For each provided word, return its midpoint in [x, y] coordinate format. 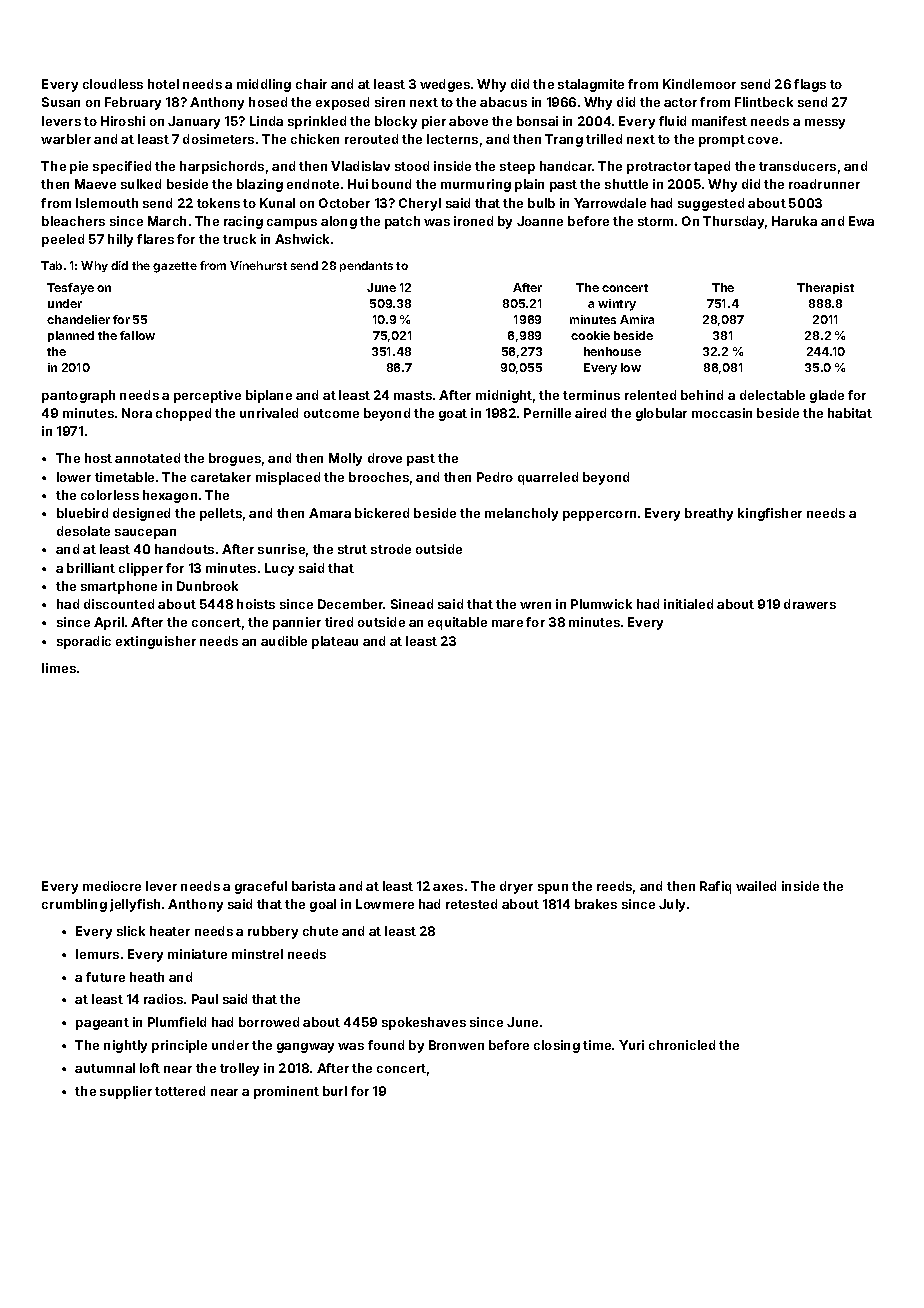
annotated [147, 458]
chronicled [682, 1045]
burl [335, 1091]
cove [763, 140]
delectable [772, 395]
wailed [756, 886]
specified [122, 167]
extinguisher [156, 642]
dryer [516, 887]
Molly [345, 459]
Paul [205, 999]
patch [402, 222]
